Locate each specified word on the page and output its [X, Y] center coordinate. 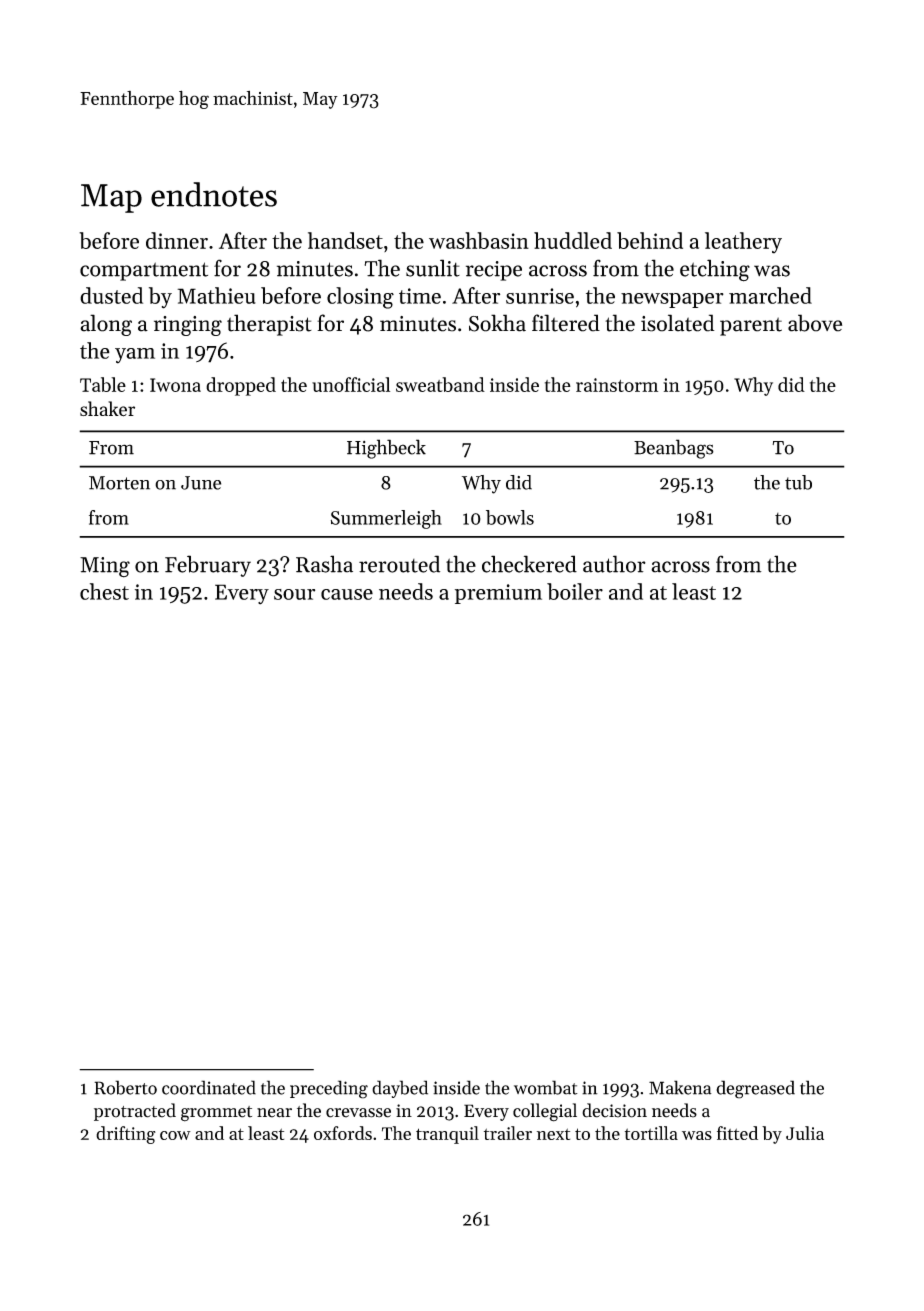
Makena [680, 1087]
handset [345, 240]
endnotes [214, 194]
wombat [546, 1087]
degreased [755, 1089]
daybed [400, 1089]
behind [650, 240]
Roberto [125, 1087]
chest [104, 591]
